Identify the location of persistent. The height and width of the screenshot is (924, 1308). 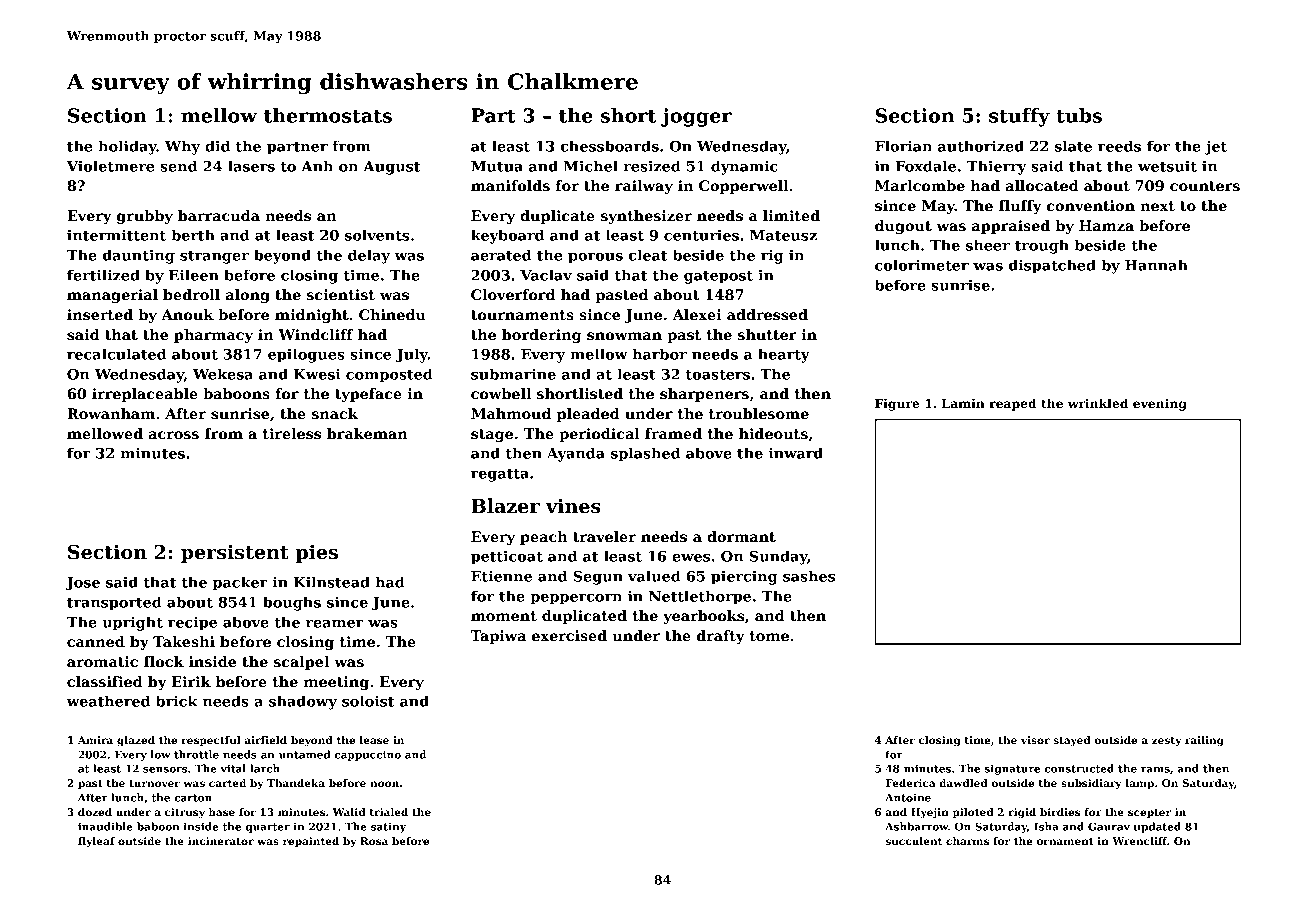
(235, 553).
